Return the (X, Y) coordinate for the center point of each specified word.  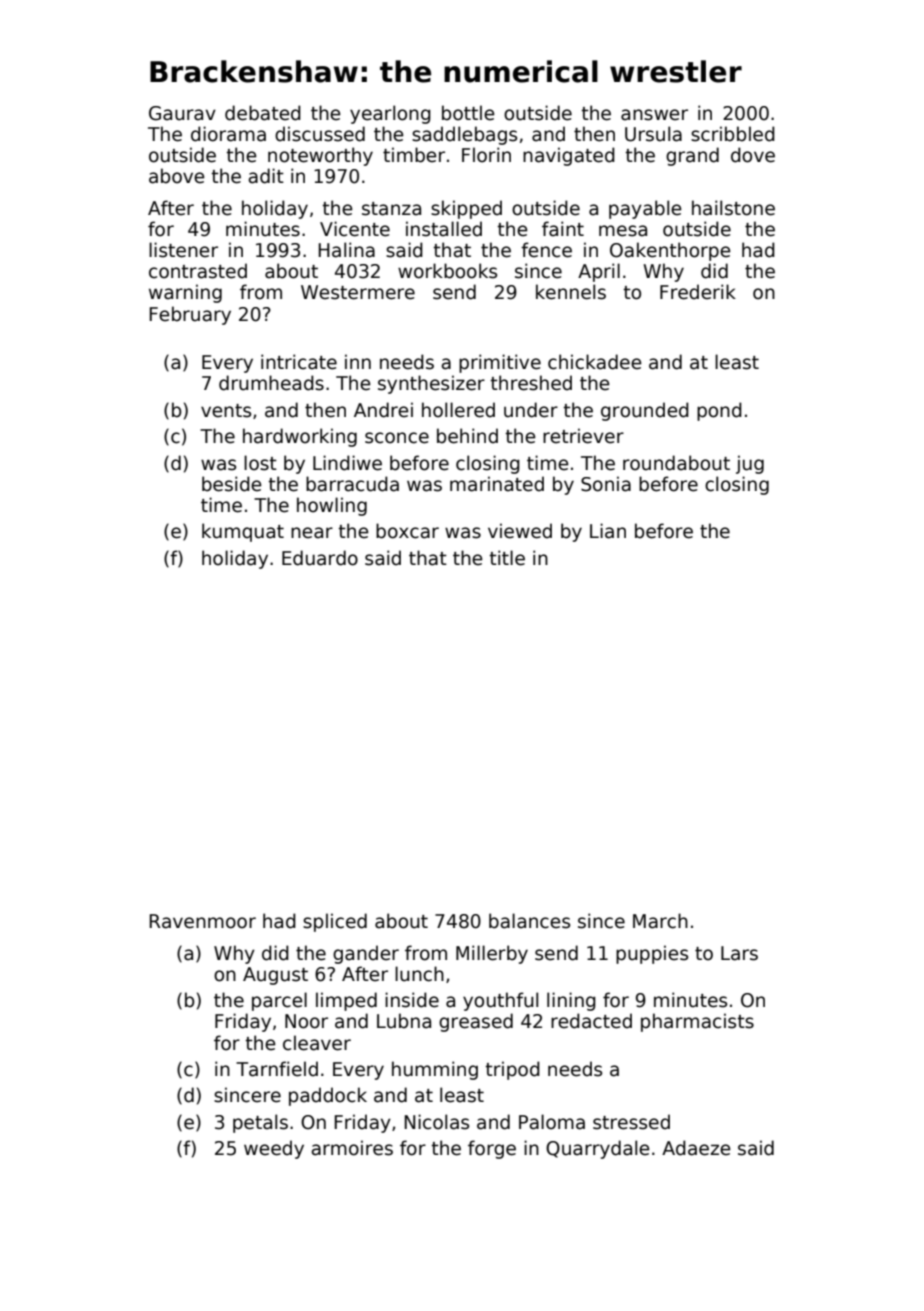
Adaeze (696, 1148)
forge (492, 1149)
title (507, 558)
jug (750, 464)
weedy (274, 1149)
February (190, 315)
